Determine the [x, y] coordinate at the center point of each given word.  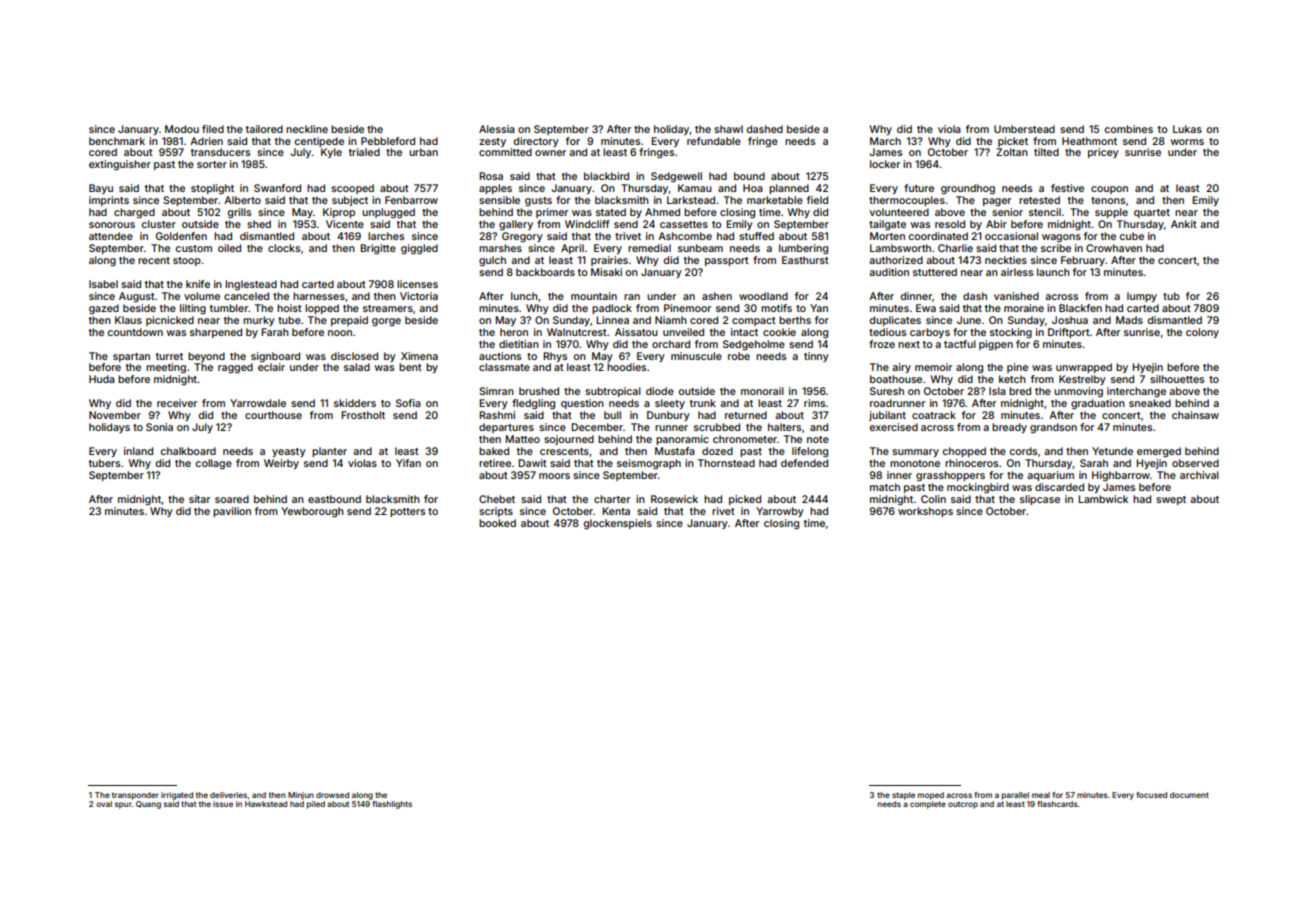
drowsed [332, 795]
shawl [728, 129]
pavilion [232, 512]
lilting [193, 309]
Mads [1129, 320]
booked [497, 523]
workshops [925, 512]
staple [903, 796]
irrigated [177, 796]
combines [1129, 129]
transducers [220, 152]
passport [727, 261]
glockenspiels [618, 524]
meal [1041, 795]
